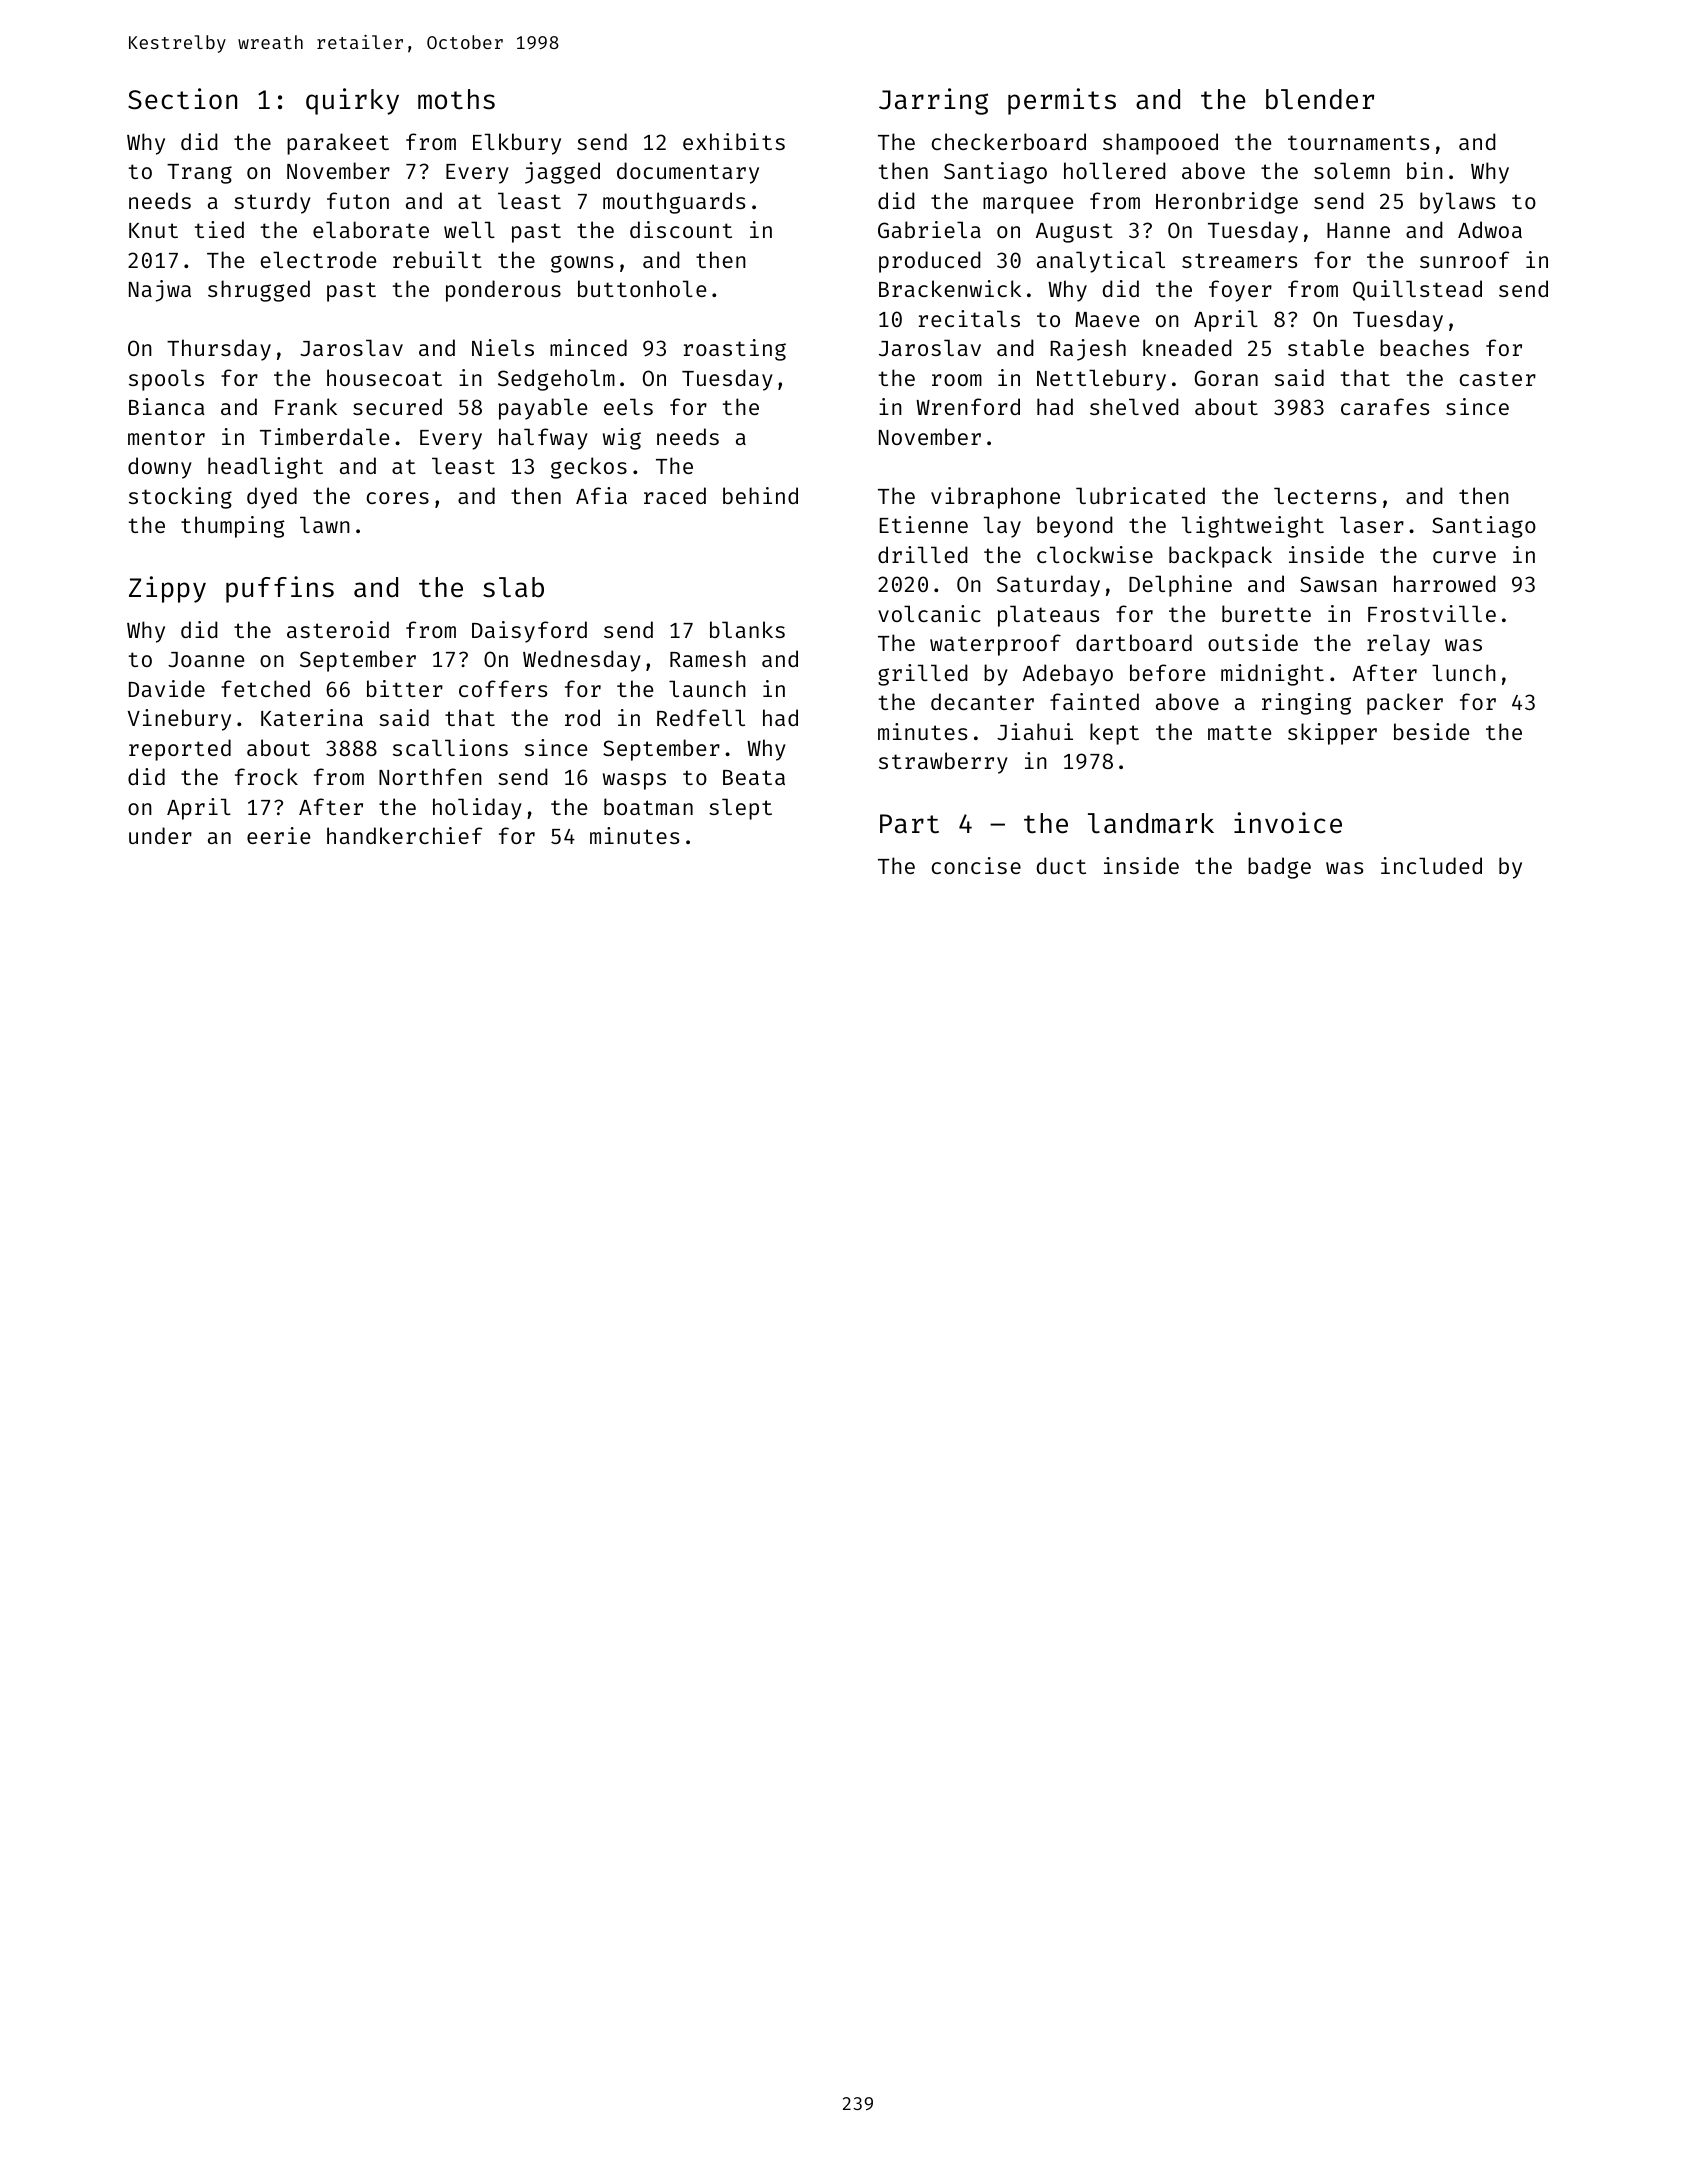 The height and width of the screenshot is (2178, 1683). I want to click on Zippy, so click(167, 589).
